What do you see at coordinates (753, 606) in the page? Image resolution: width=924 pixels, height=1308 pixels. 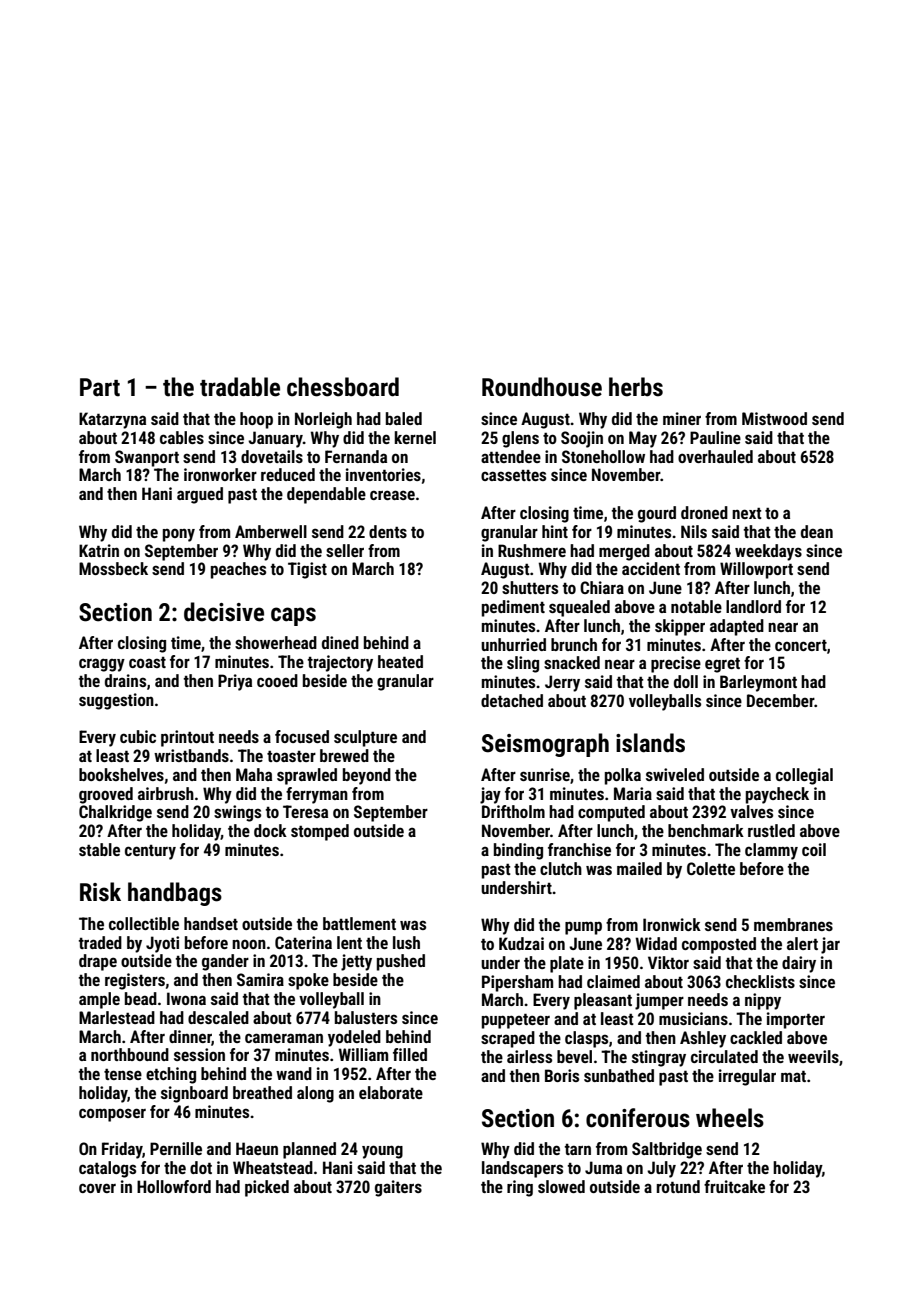 I see `landlord` at bounding box center [753, 606].
